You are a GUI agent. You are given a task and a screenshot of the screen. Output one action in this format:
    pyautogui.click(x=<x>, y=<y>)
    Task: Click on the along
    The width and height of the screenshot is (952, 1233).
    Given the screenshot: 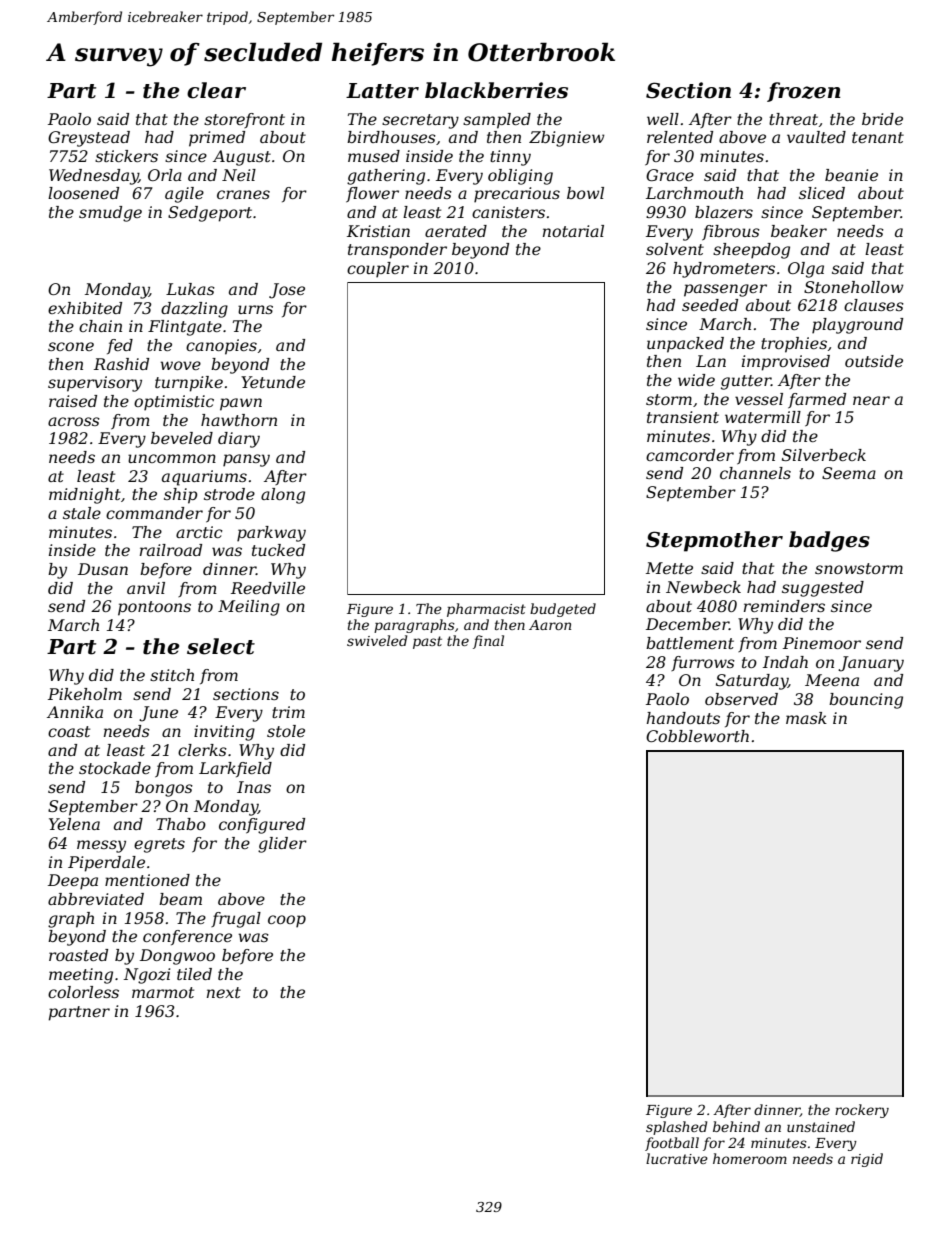 What is the action you would take?
    pyautogui.click(x=283, y=496)
